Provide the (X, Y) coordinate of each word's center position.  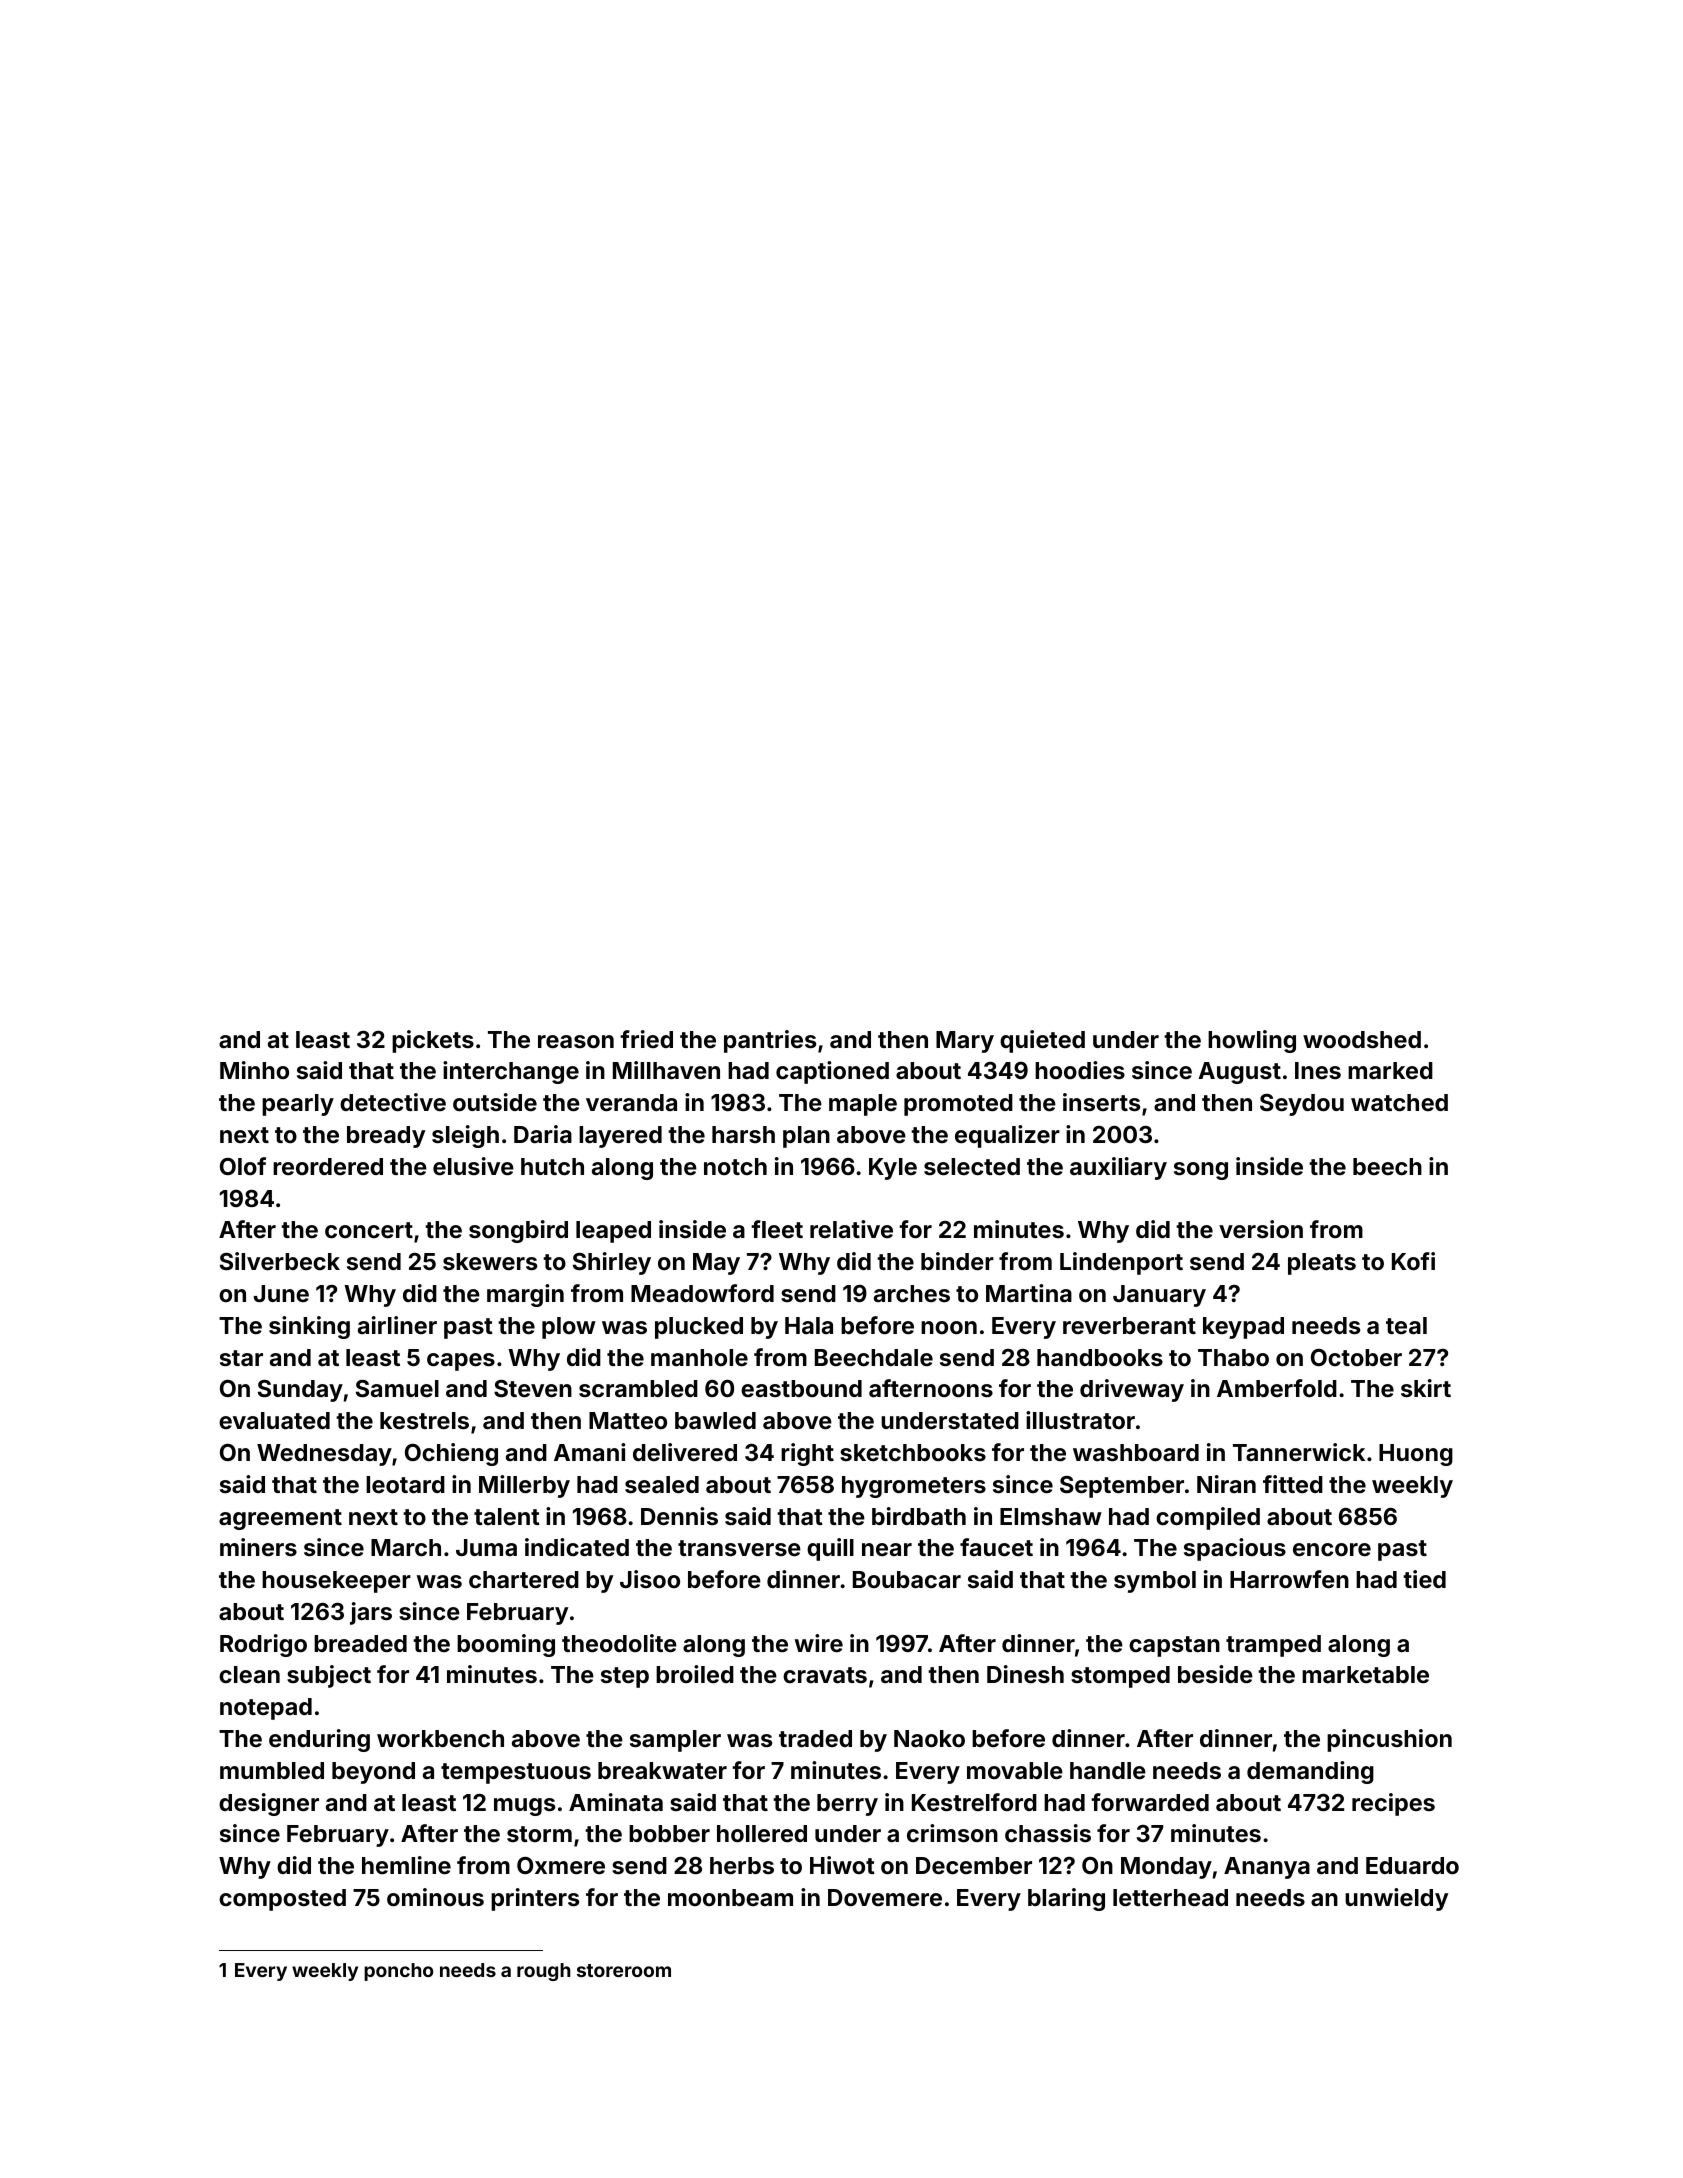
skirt (1426, 1388)
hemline (406, 1865)
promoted (958, 1105)
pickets (433, 1041)
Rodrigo (263, 1645)
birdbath (919, 1516)
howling (1252, 1041)
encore (1332, 1549)
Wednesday (324, 1455)
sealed (662, 1484)
